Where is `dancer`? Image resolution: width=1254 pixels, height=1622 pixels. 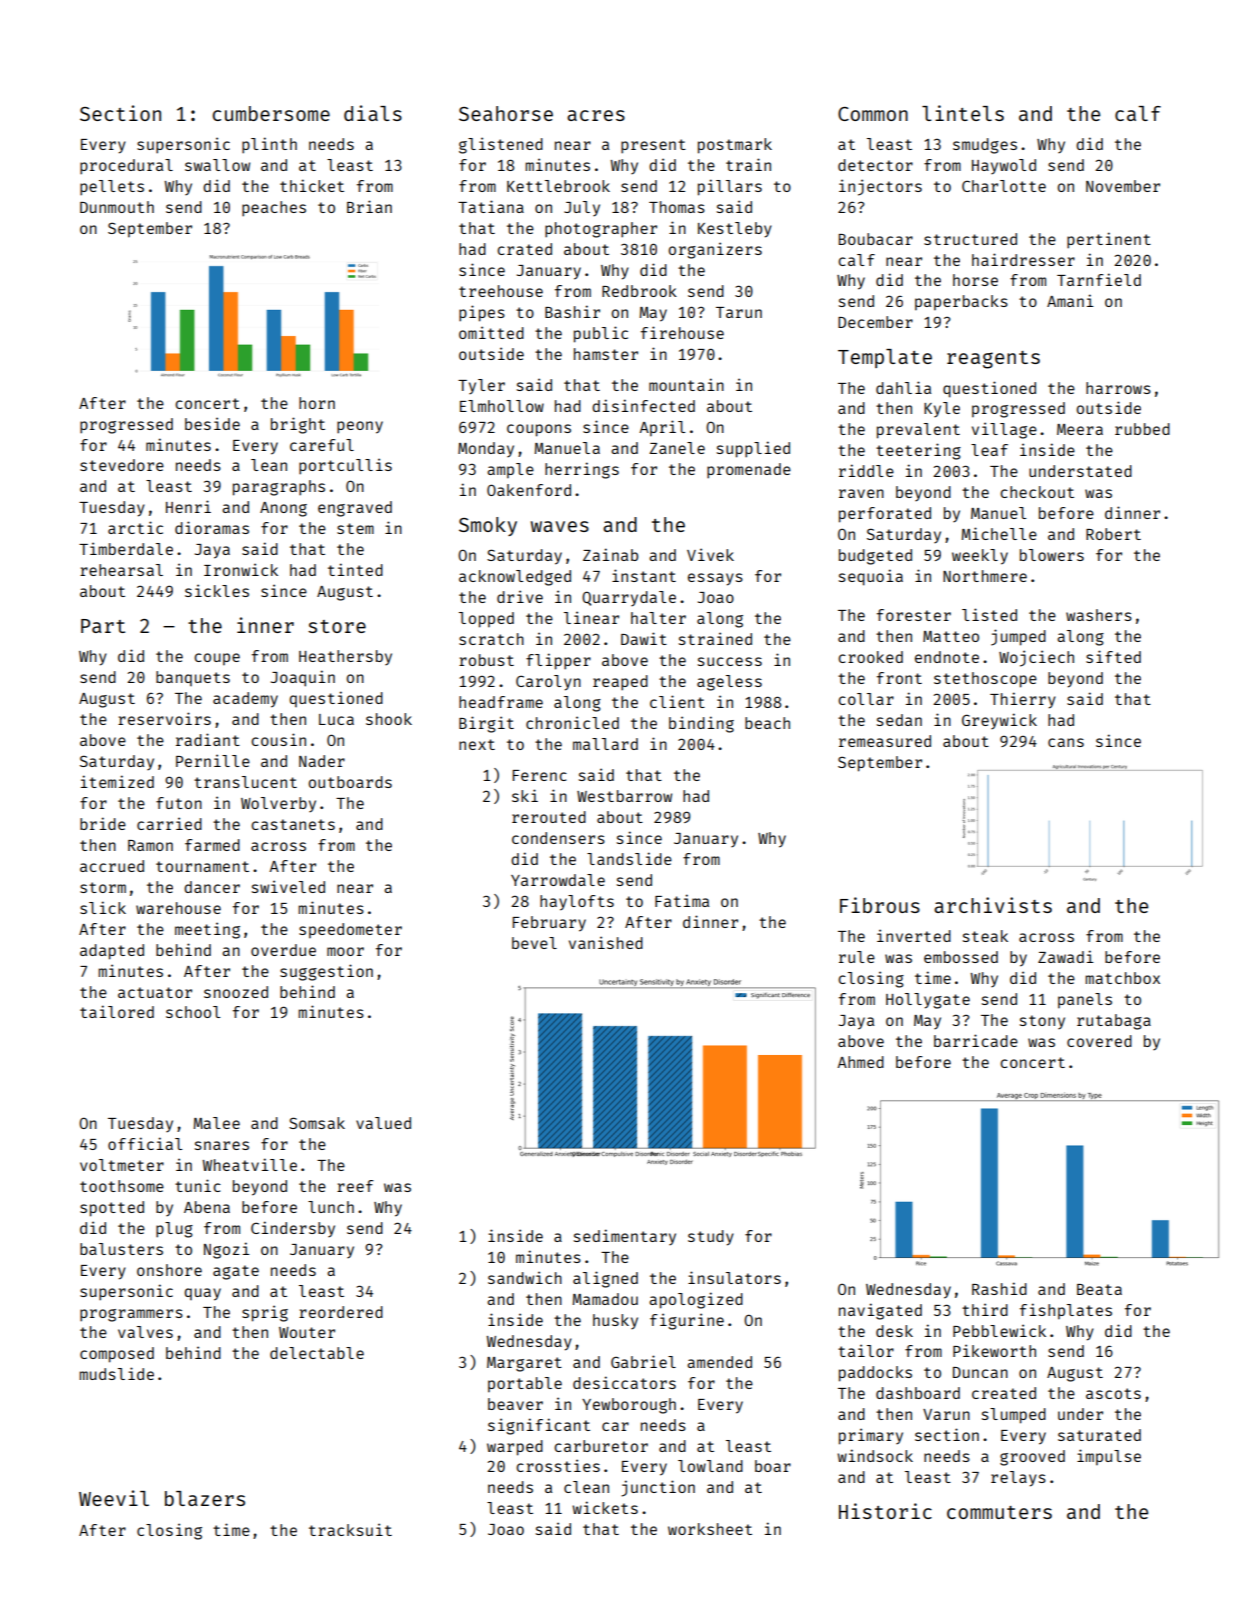 dancer is located at coordinates (212, 887).
